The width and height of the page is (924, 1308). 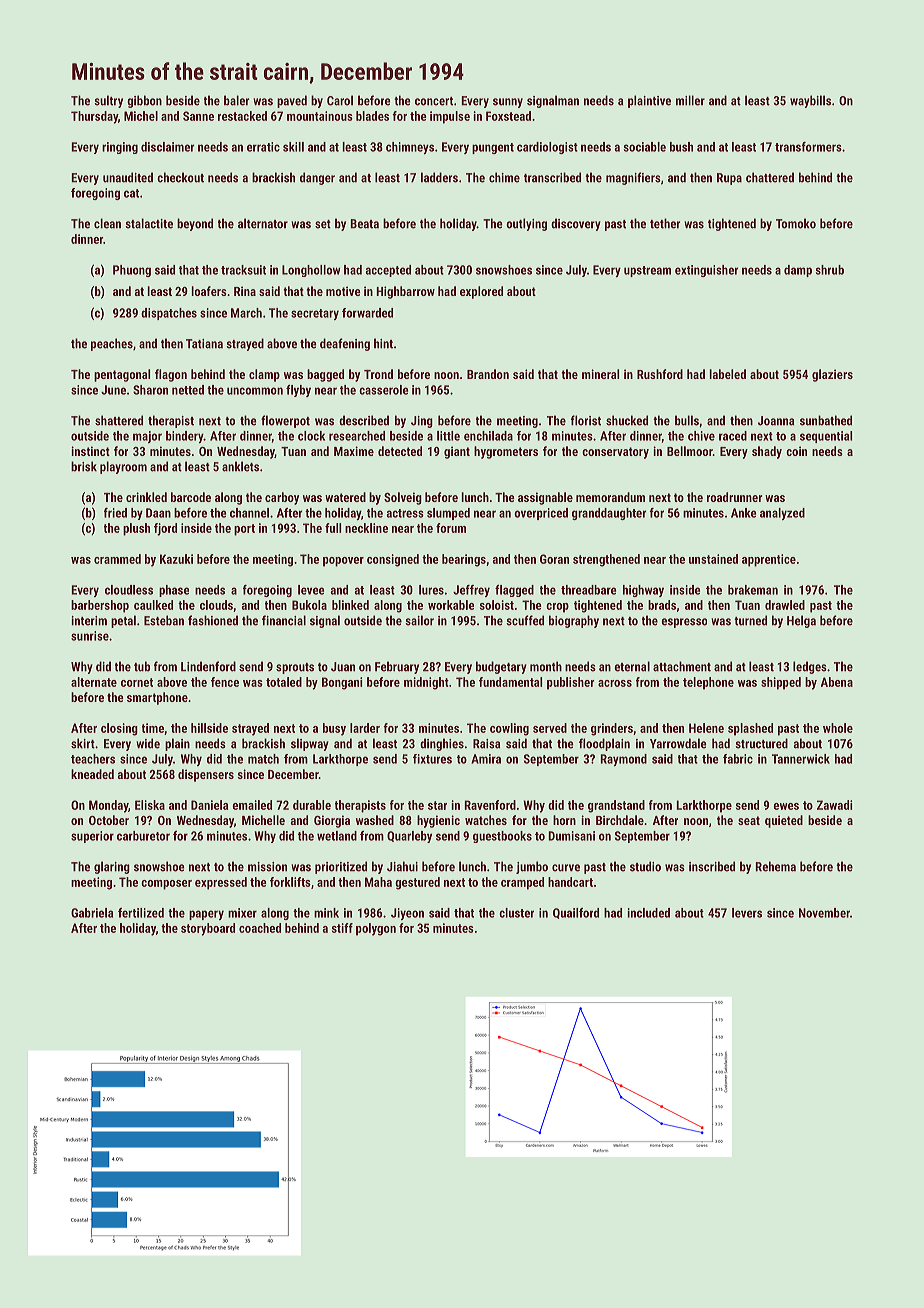 What do you see at coordinates (267, 867) in the page?
I see `mission` at bounding box center [267, 867].
